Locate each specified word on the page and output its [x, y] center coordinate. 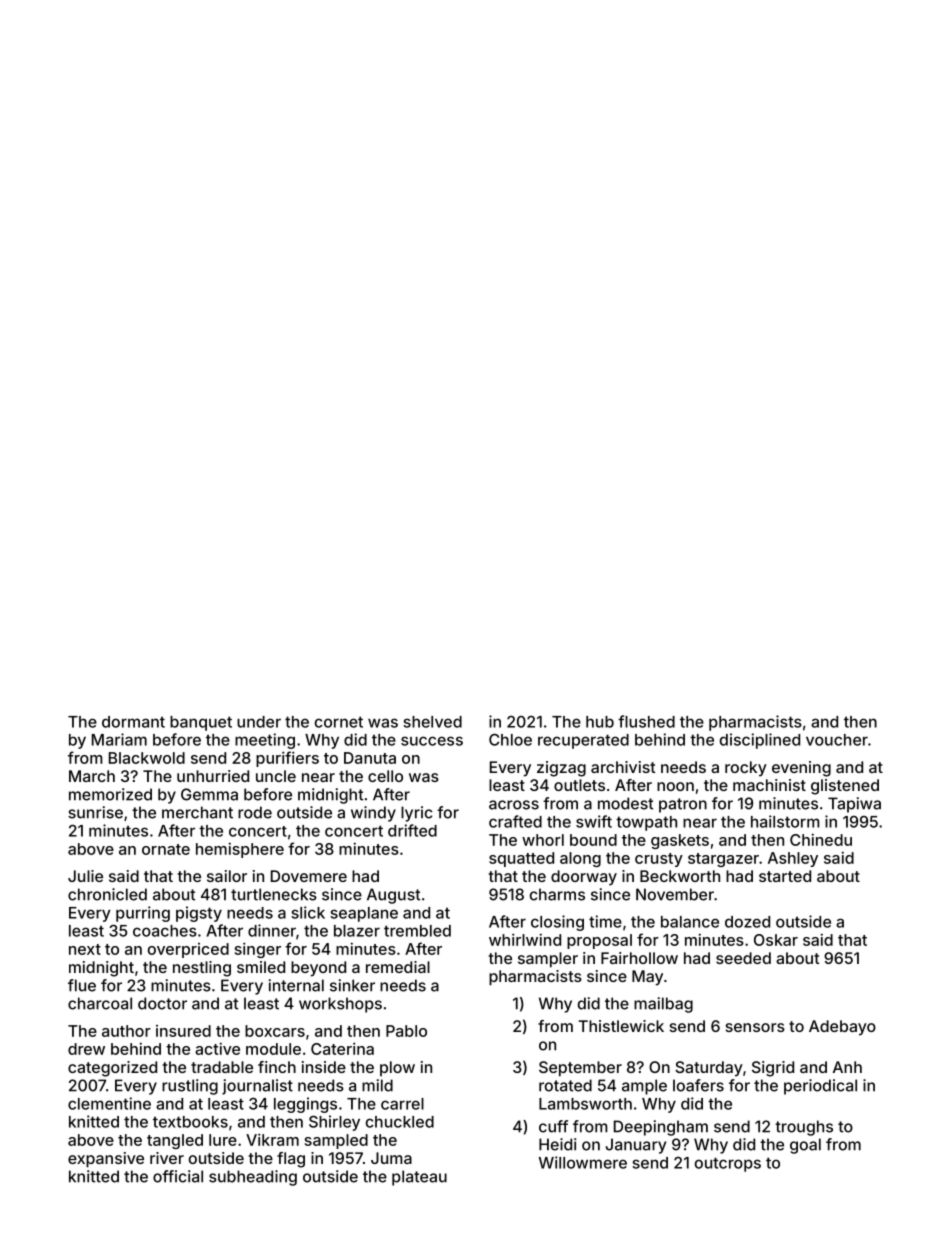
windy [373, 814]
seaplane [364, 914]
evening [801, 769]
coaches [165, 931]
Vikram [272, 1139]
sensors [755, 1027]
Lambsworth [585, 1104]
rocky [746, 769]
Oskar [776, 940]
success [432, 741]
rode [255, 812]
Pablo [406, 1031]
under [259, 722]
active [217, 1048]
